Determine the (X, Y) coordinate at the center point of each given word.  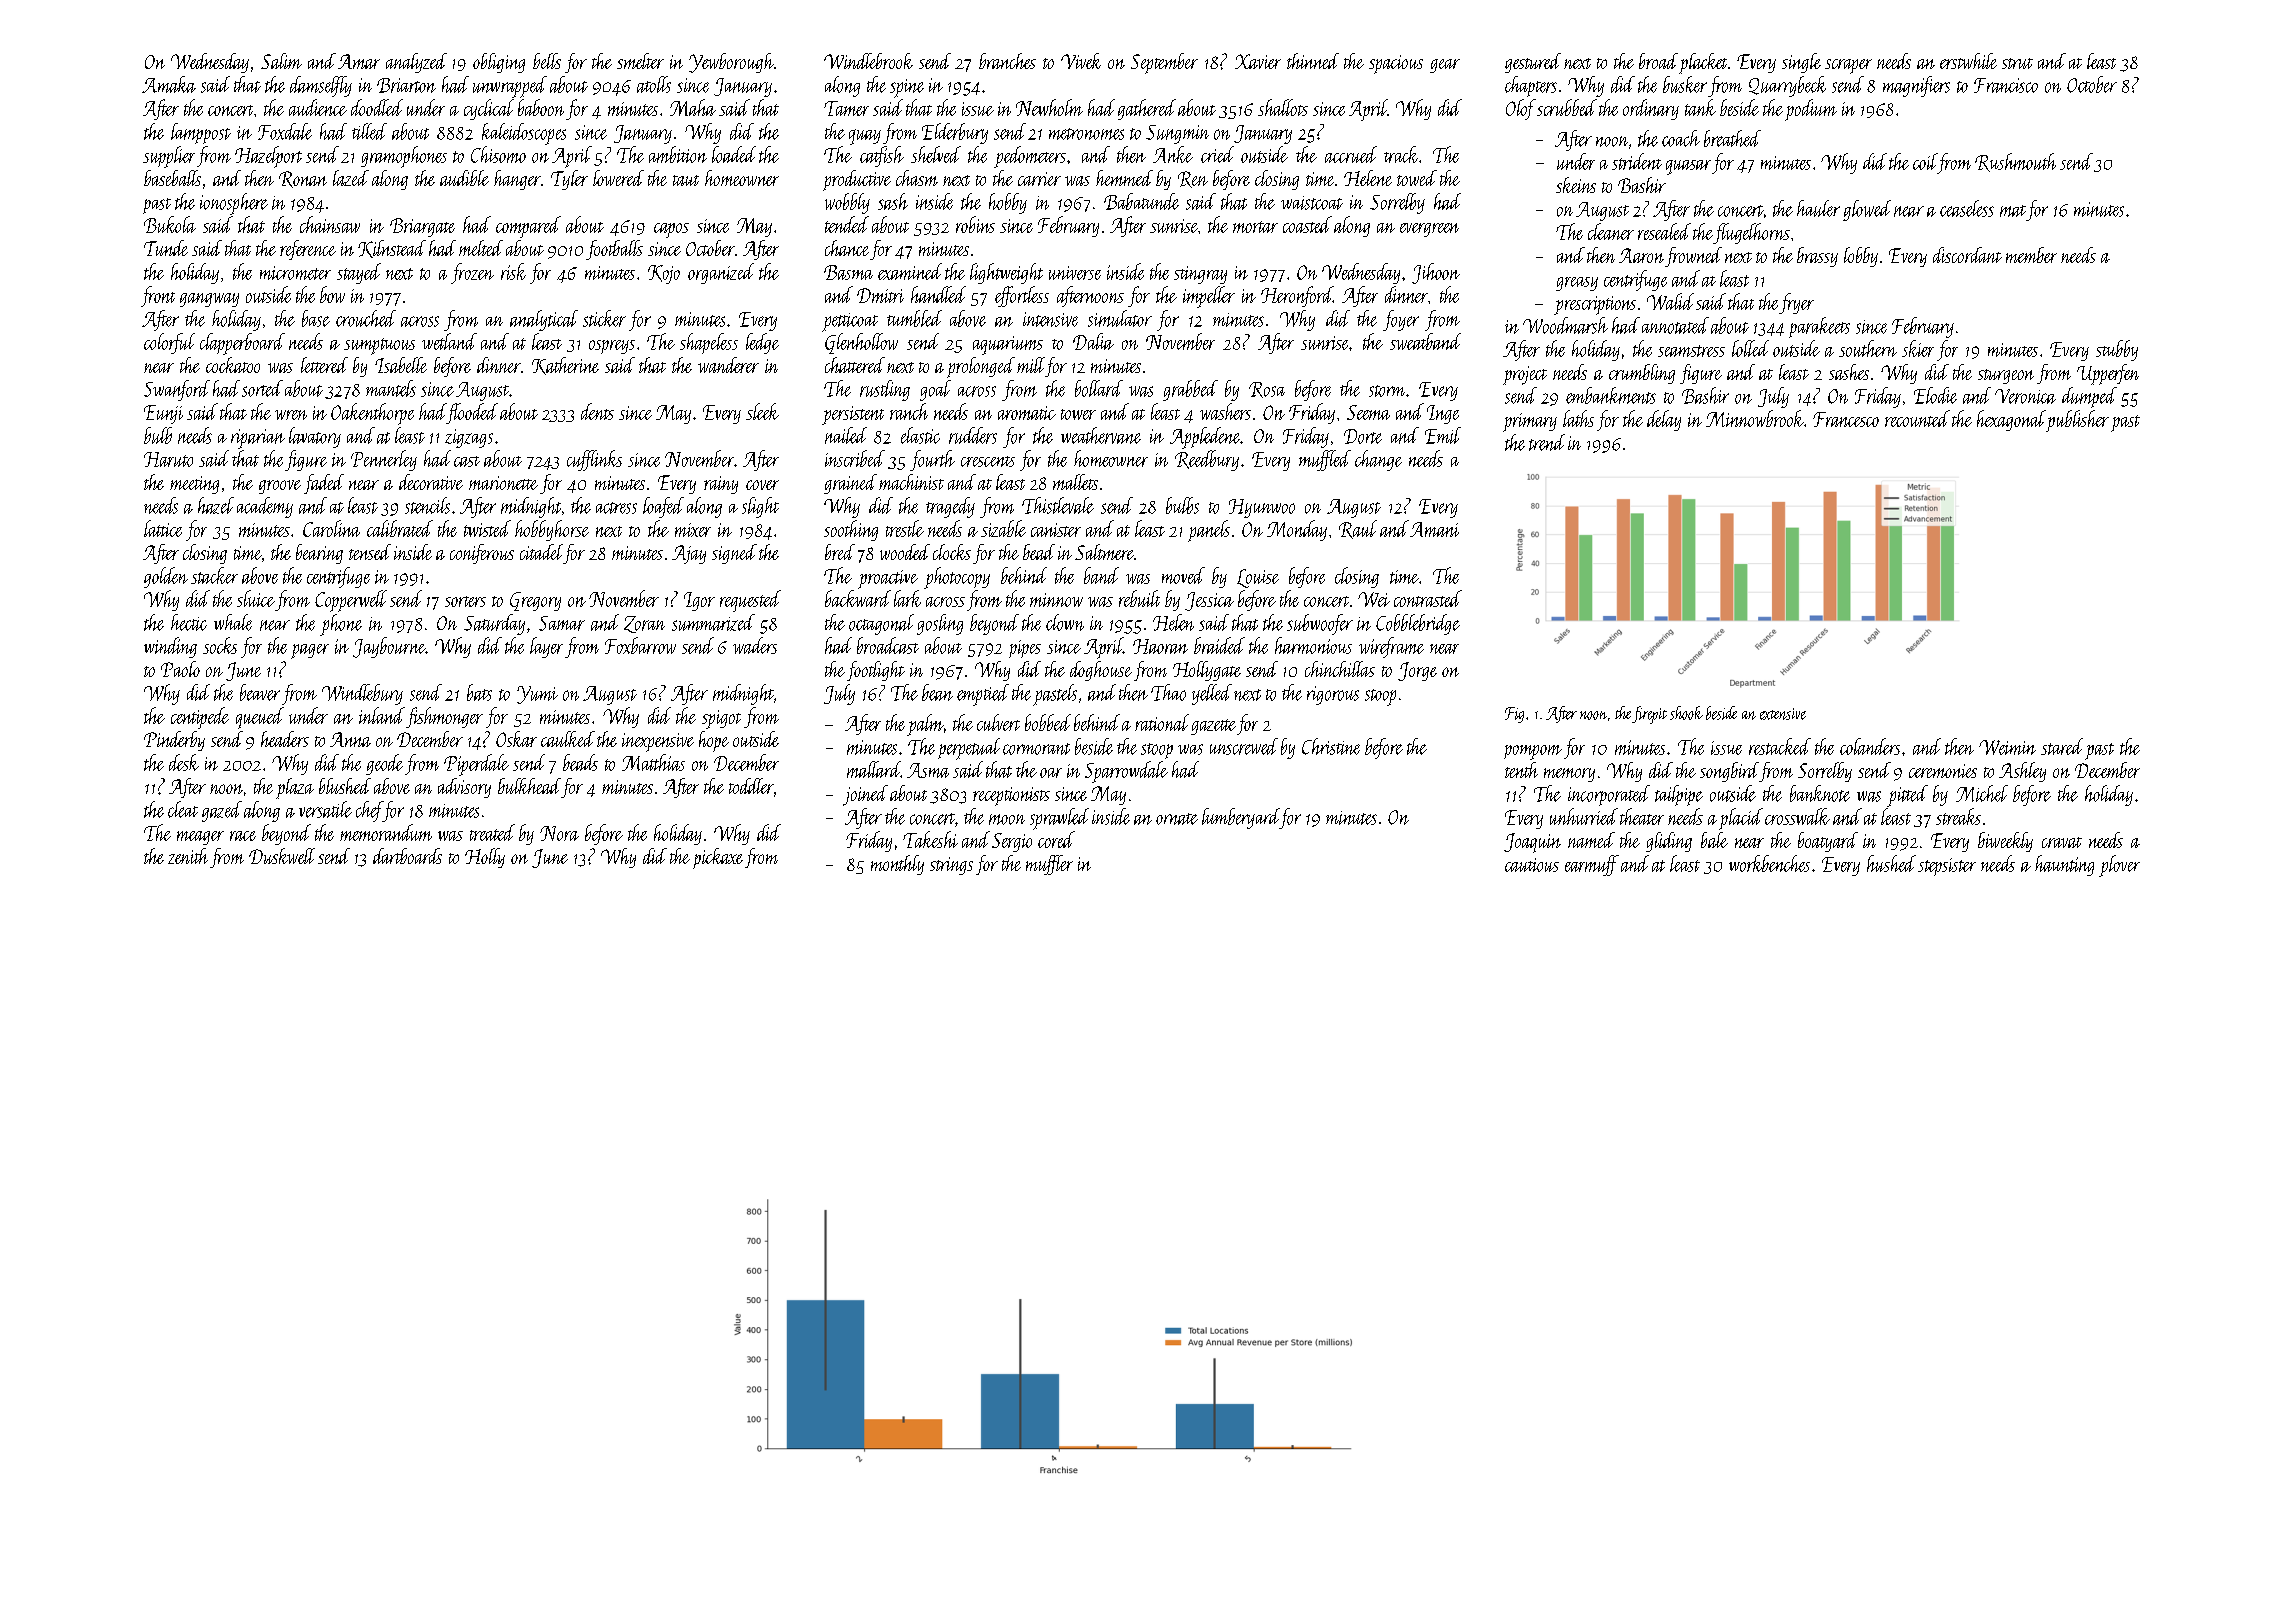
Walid (1670, 301)
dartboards (407, 856)
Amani (1434, 529)
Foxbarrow (640, 645)
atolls (654, 84)
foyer (1401, 320)
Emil (1443, 435)
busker (1685, 84)
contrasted (1428, 598)
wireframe (1391, 647)
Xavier (1258, 61)
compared (528, 227)
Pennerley (384, 460)
